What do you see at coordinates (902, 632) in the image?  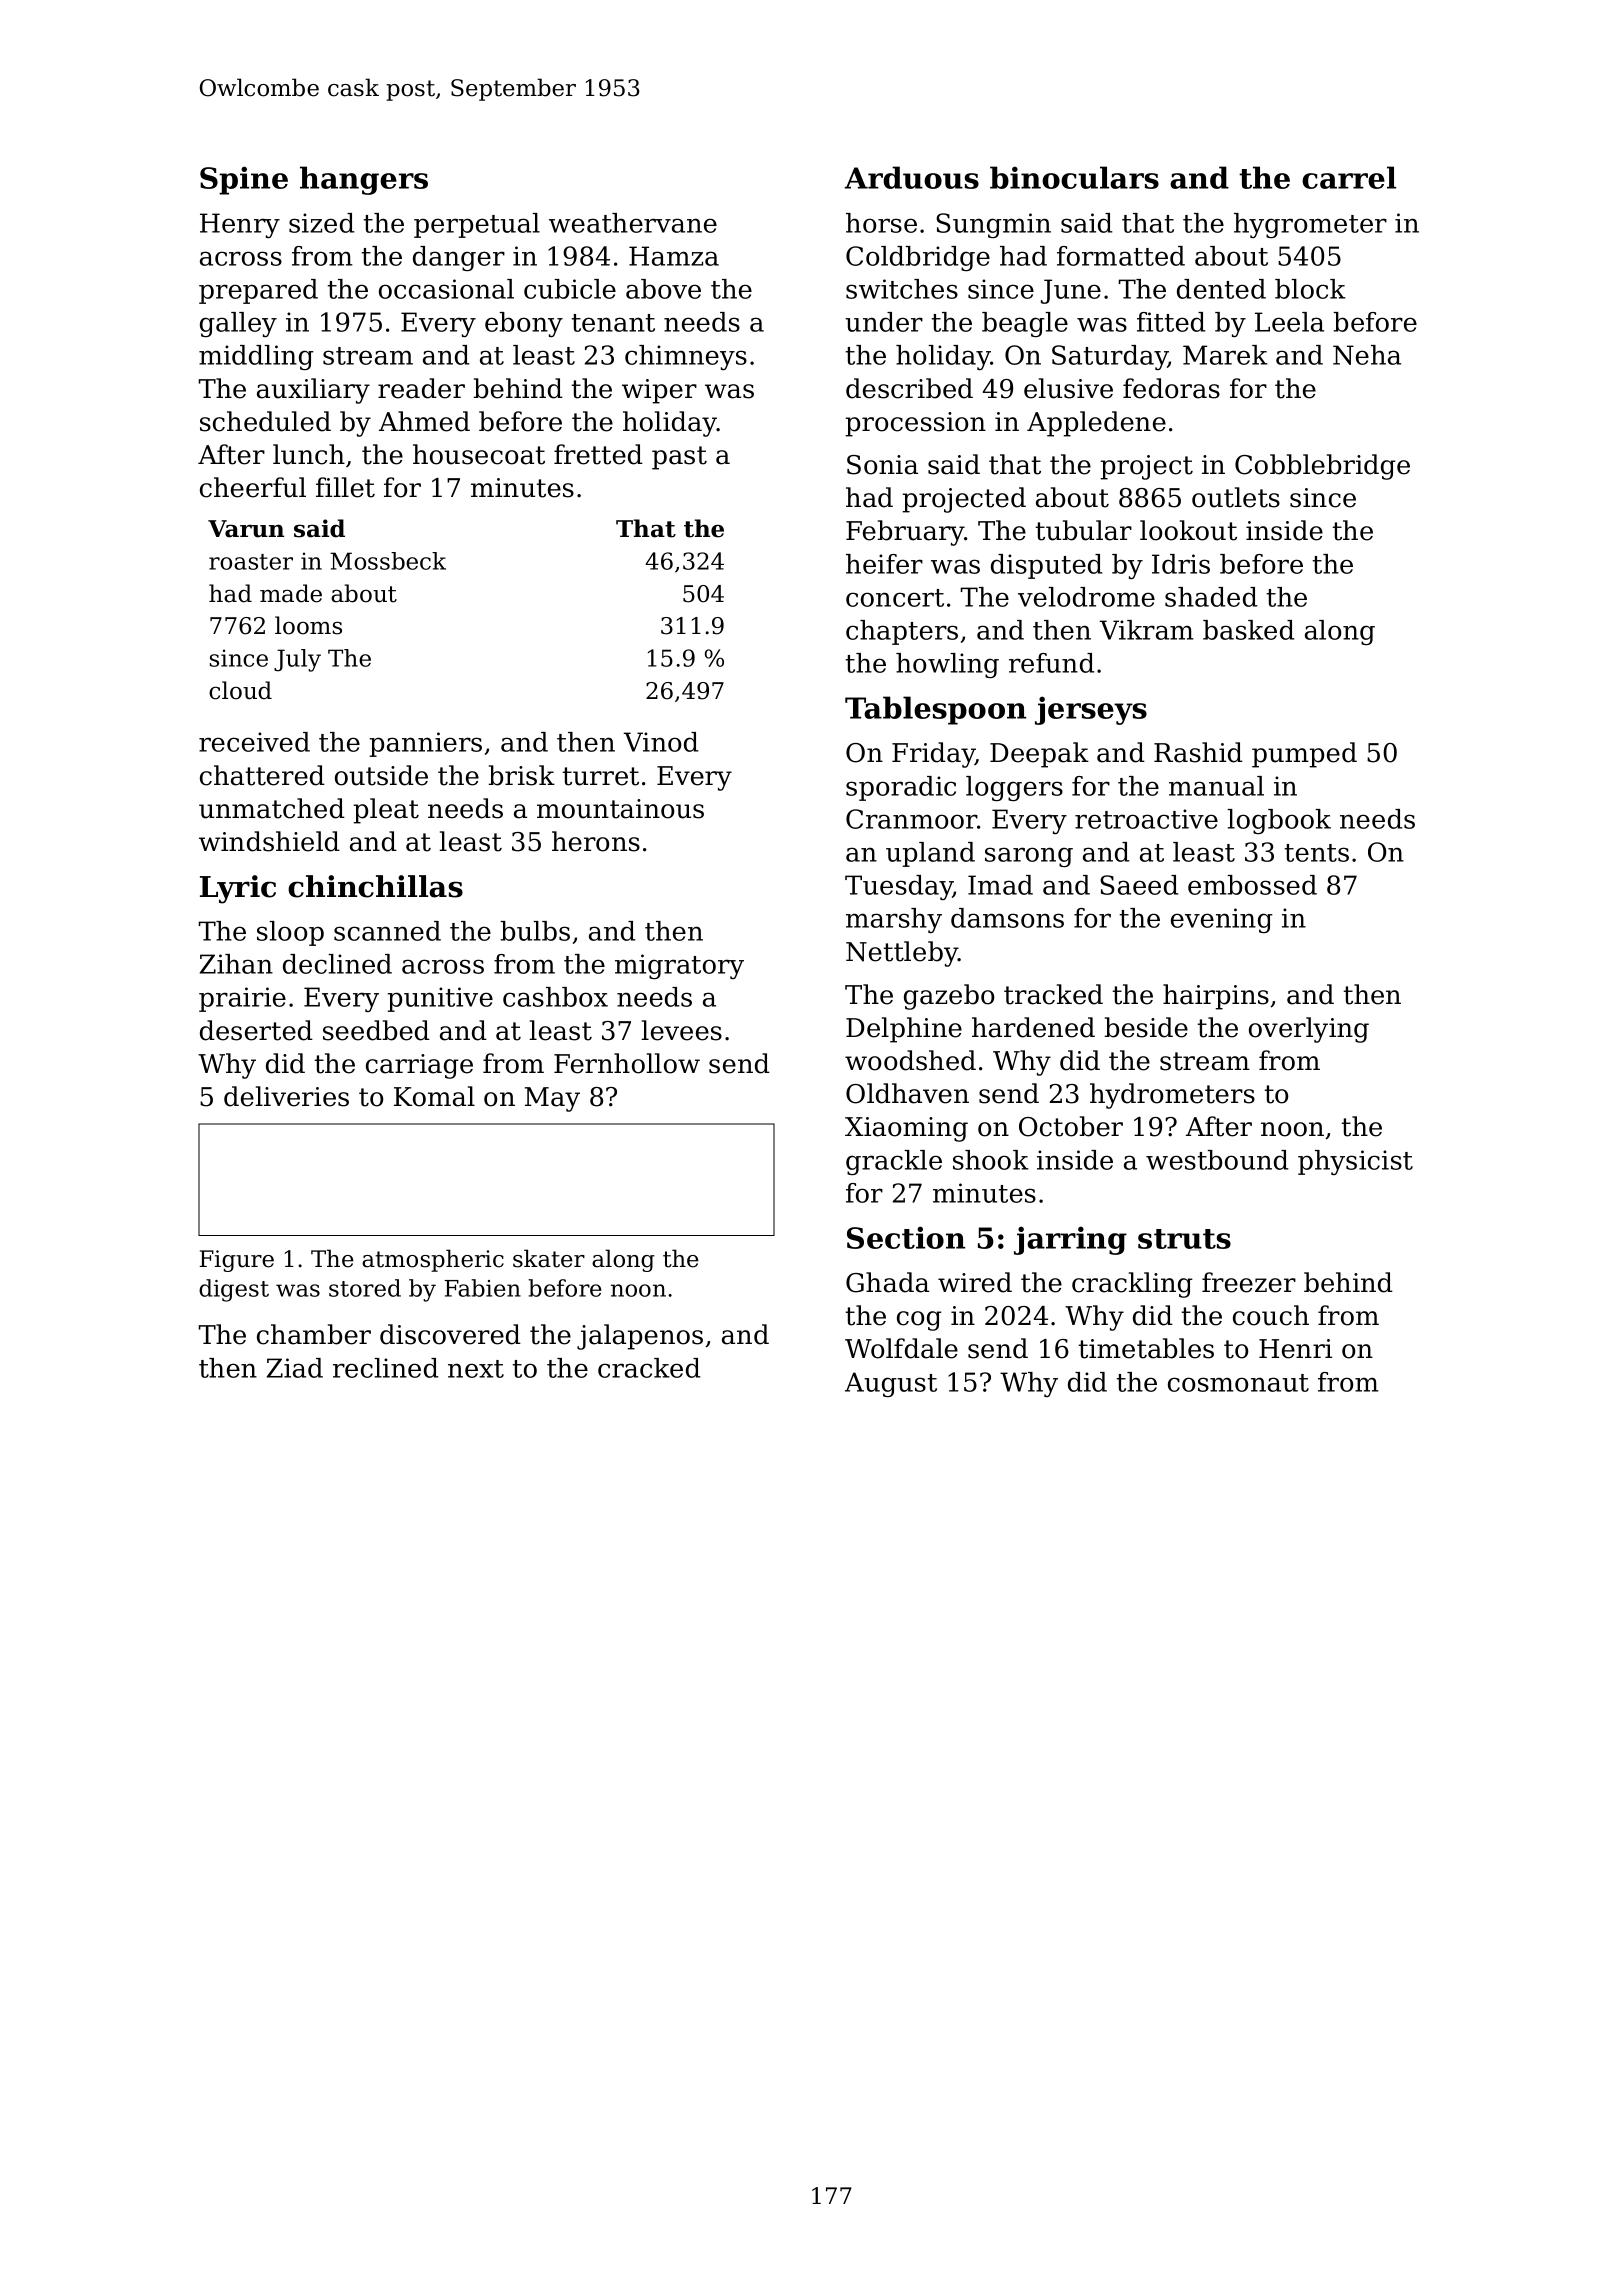 I see `chapters` at bounding box center [902, 632].
